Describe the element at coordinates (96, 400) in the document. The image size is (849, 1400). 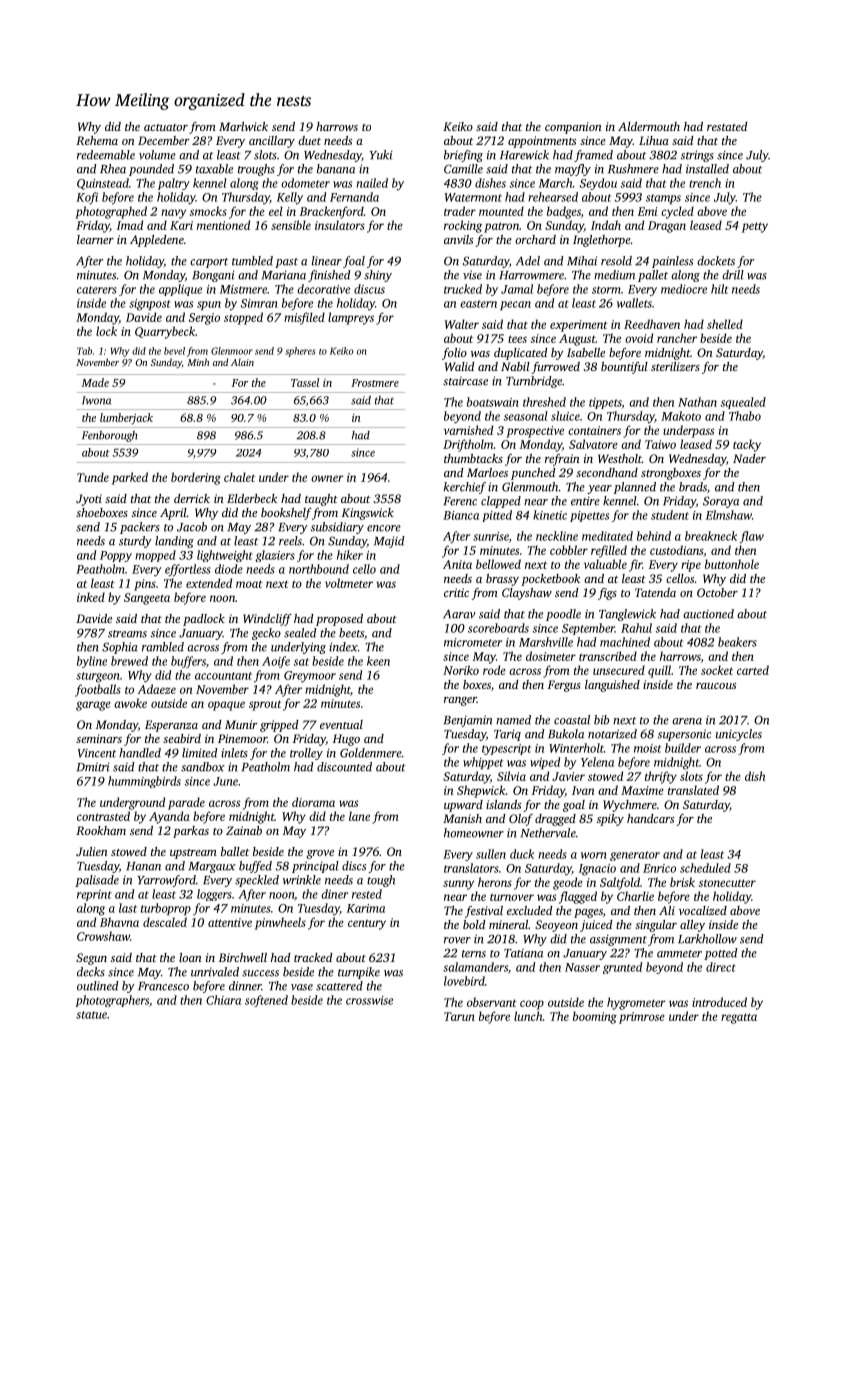
I see `Iwona` at that location.
